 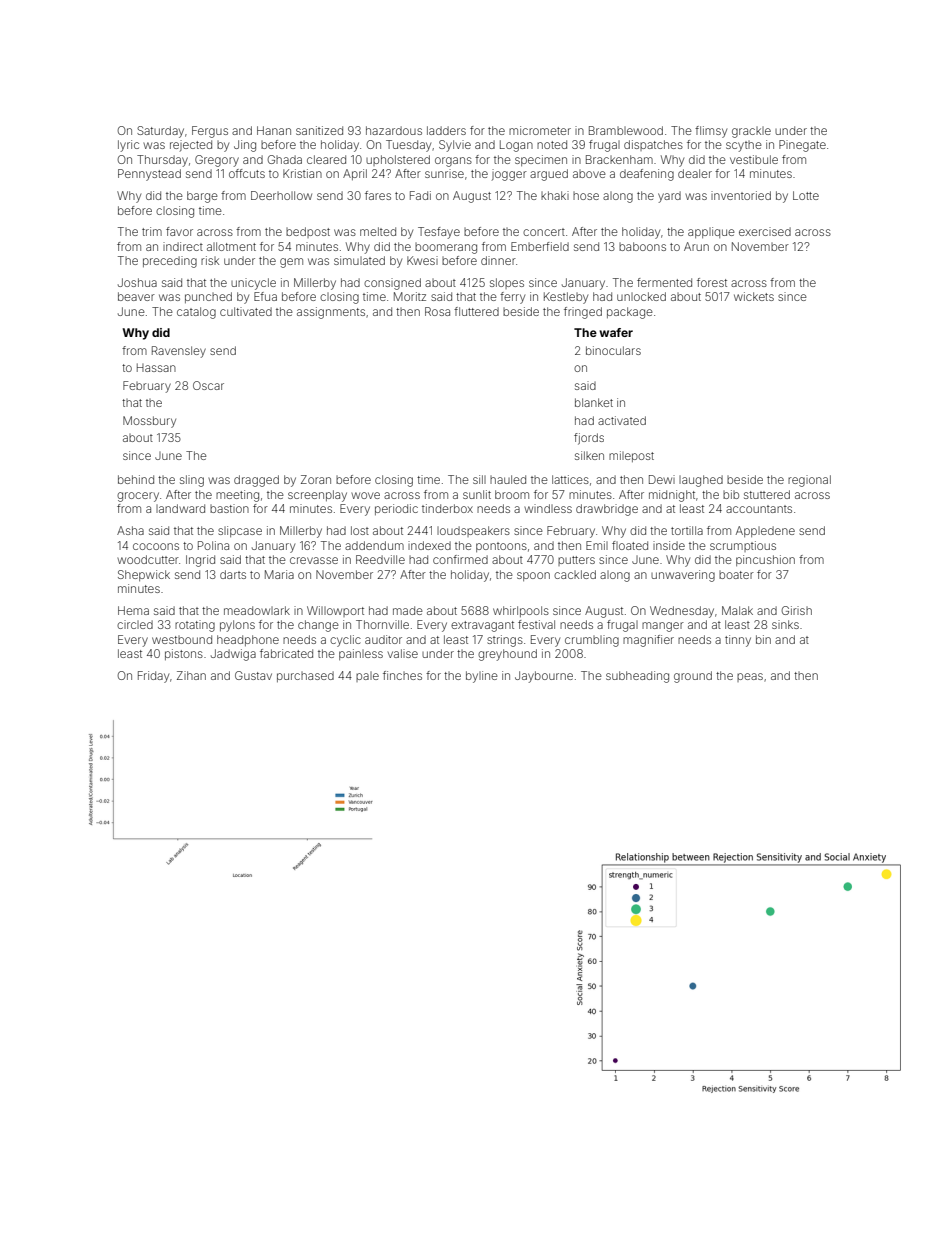 What do you see at coordinates (570, 479) in the screenshot?
I see `lattices` at bounding box center [570, 479].
